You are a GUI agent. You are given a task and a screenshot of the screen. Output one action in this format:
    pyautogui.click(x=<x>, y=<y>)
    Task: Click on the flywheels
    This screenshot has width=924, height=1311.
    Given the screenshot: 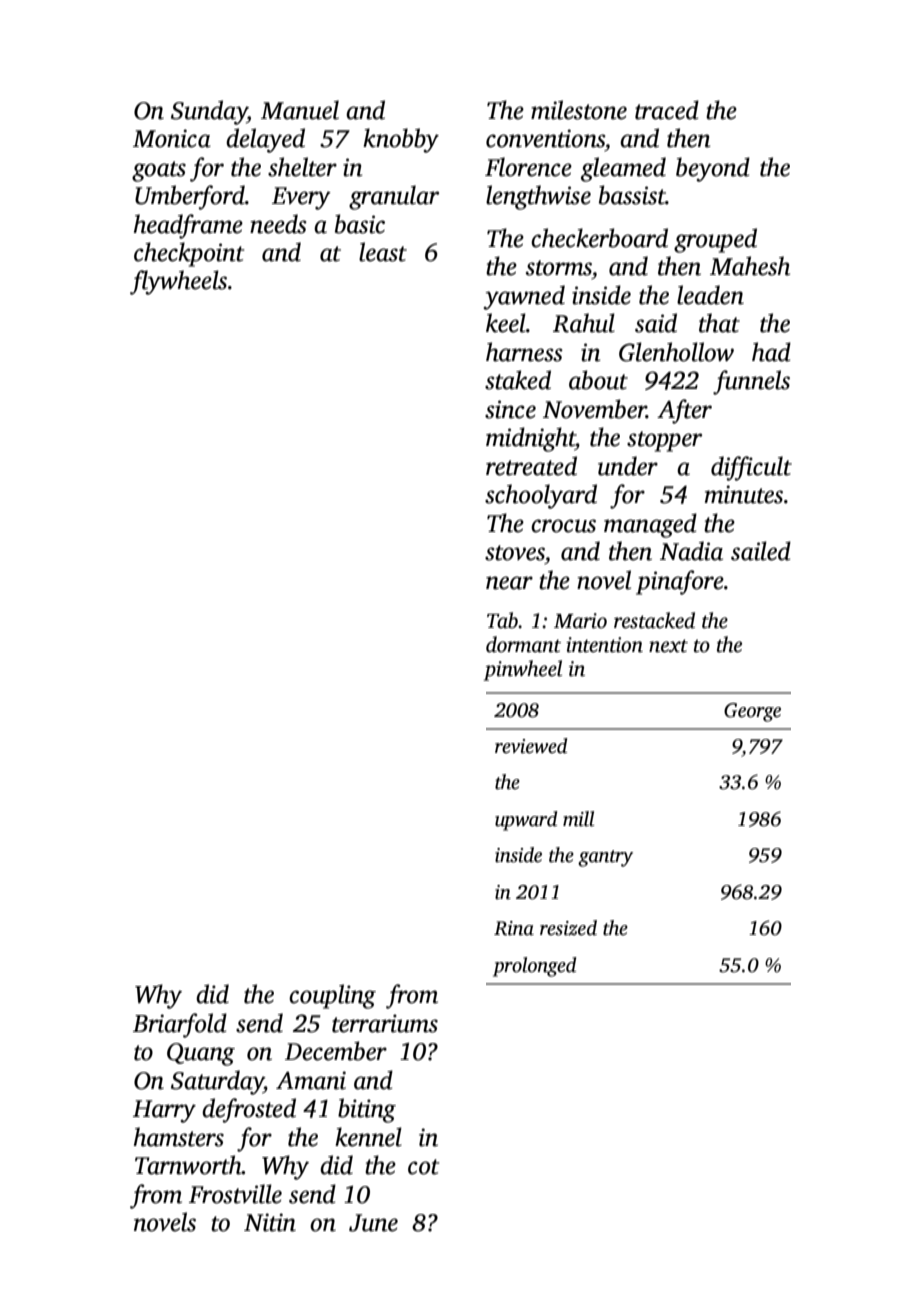 What is the action you would take?
    pyautogui.click(x=178, y=282)
